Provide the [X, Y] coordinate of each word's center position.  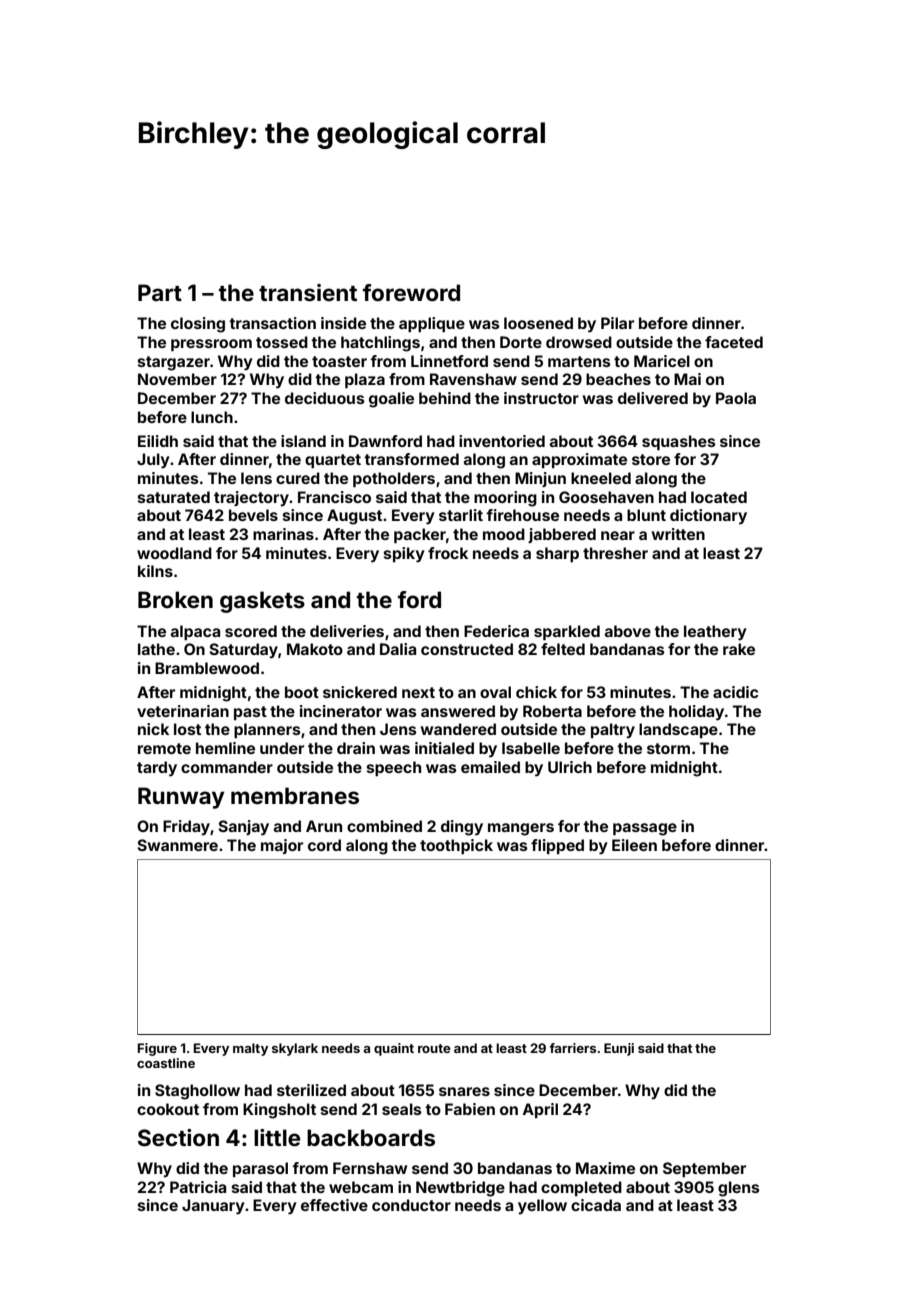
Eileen [634, 845]
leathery [715, 633]
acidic [735, 692]
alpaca [195, 632]
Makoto [315, 649]
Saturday [243, 650]
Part [160, 292]
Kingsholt [279, 1111]
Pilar [617, 323]
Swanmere [177, 845]
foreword [411, 292]
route [434, 1048]
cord [324, 845]
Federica [496, 631]
